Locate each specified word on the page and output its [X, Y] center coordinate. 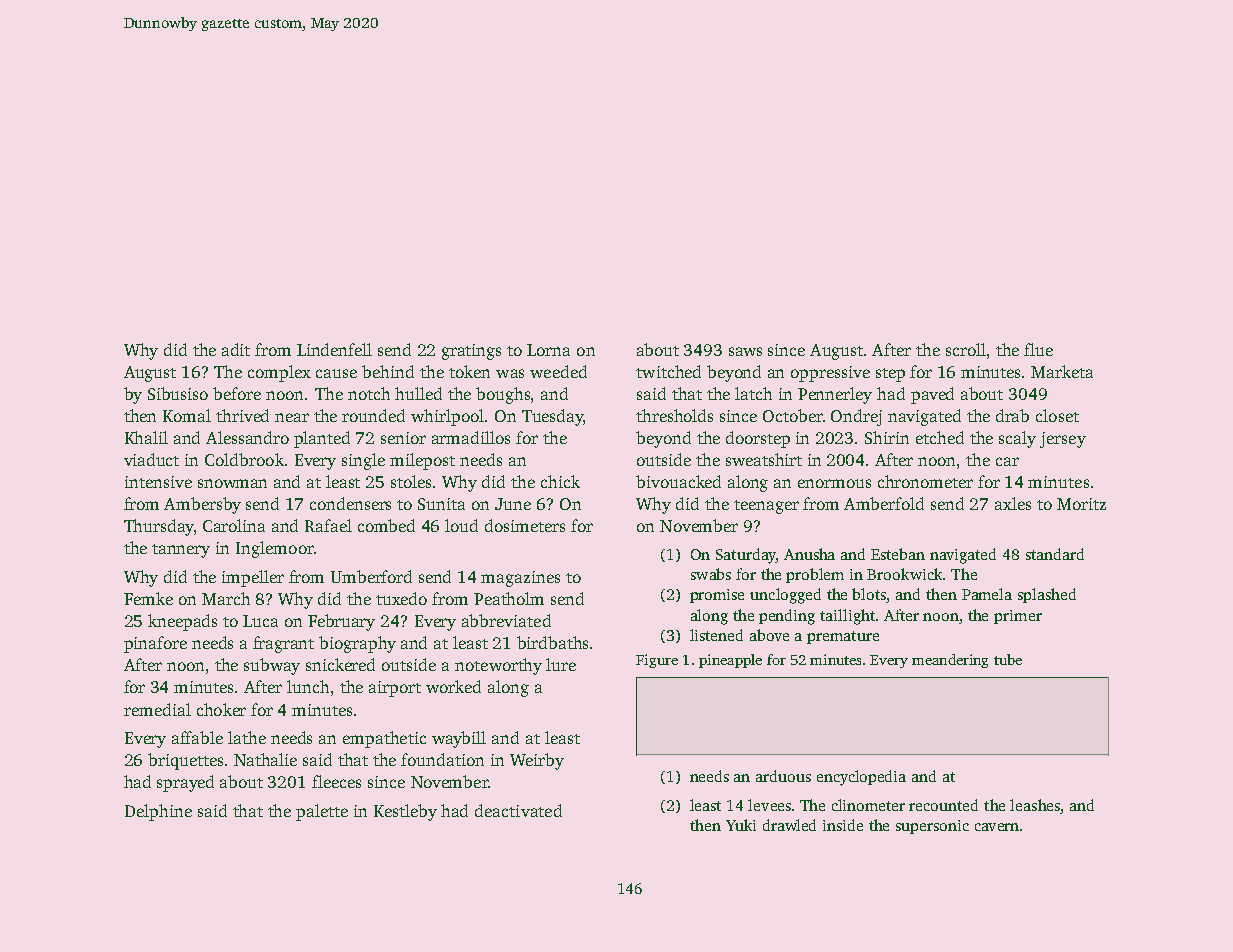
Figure [657, 661]
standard [1055, 554]
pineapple [730, 661]
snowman [232, 483]
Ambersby [202, 505]
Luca [260, 621]
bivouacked [678, 481]
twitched [668, 371]
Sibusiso [178, 393]
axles [1013, 503]
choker [221, 709]
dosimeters [525, 525]
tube [1008, 659]
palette [322, 812]
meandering [950, 661]
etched [940, 437]
